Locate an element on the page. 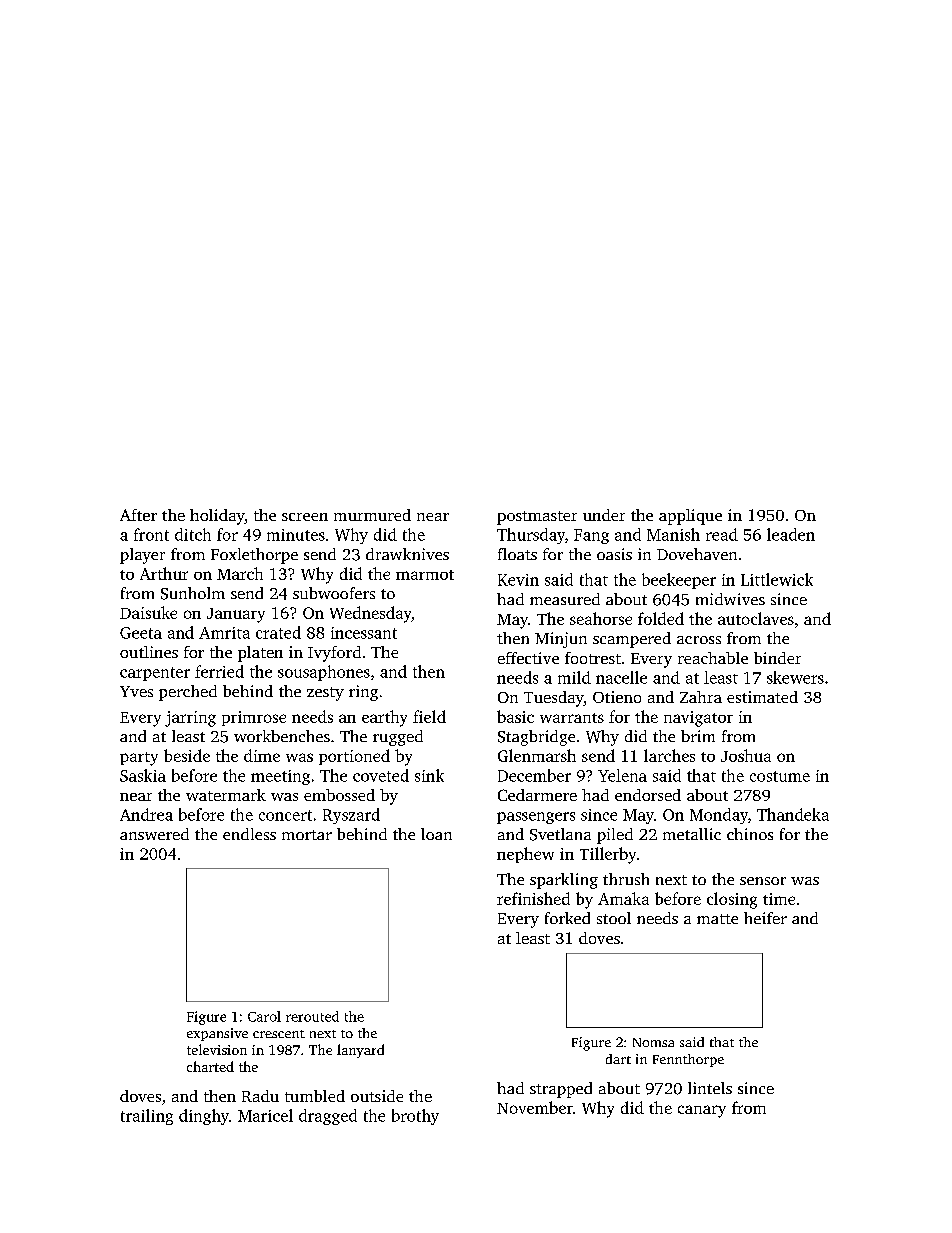 The image size is (952, 1233). endless is located at coordinates (249, 834).
